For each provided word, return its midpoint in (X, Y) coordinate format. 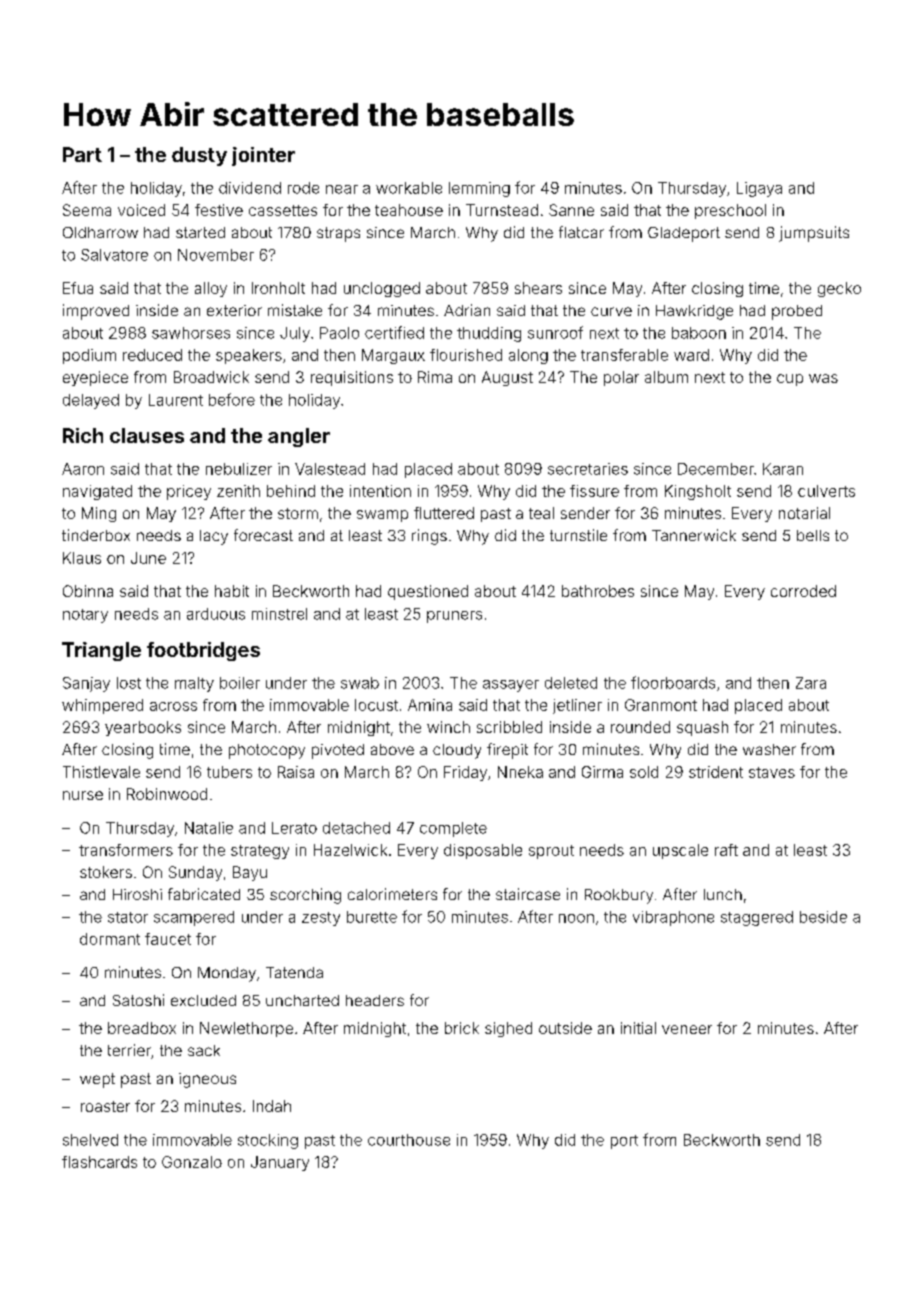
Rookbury (619, 896)
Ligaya (759, 189)
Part (82, 154)
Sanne (571, 210)
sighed (508, 1029)
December (716, 469)
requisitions (352, 378)
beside (823, 917)
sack (204, 1050)
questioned (428, 592)
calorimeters (392, 894)
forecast (263, 535)
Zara (811, 683)
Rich (83, 435)
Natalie (209, 828)
